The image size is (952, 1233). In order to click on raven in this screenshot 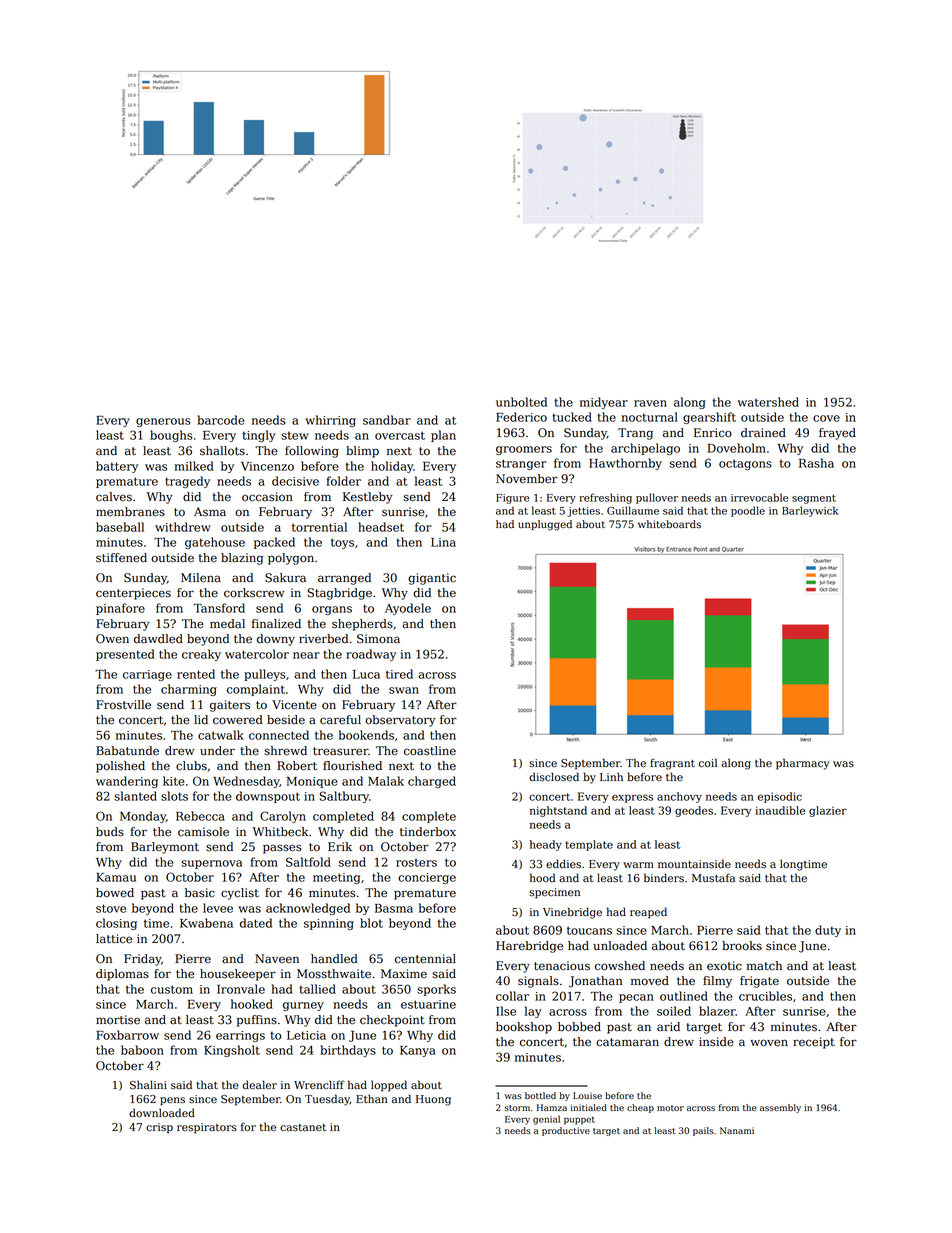, I will do `click(650, 403)`.
